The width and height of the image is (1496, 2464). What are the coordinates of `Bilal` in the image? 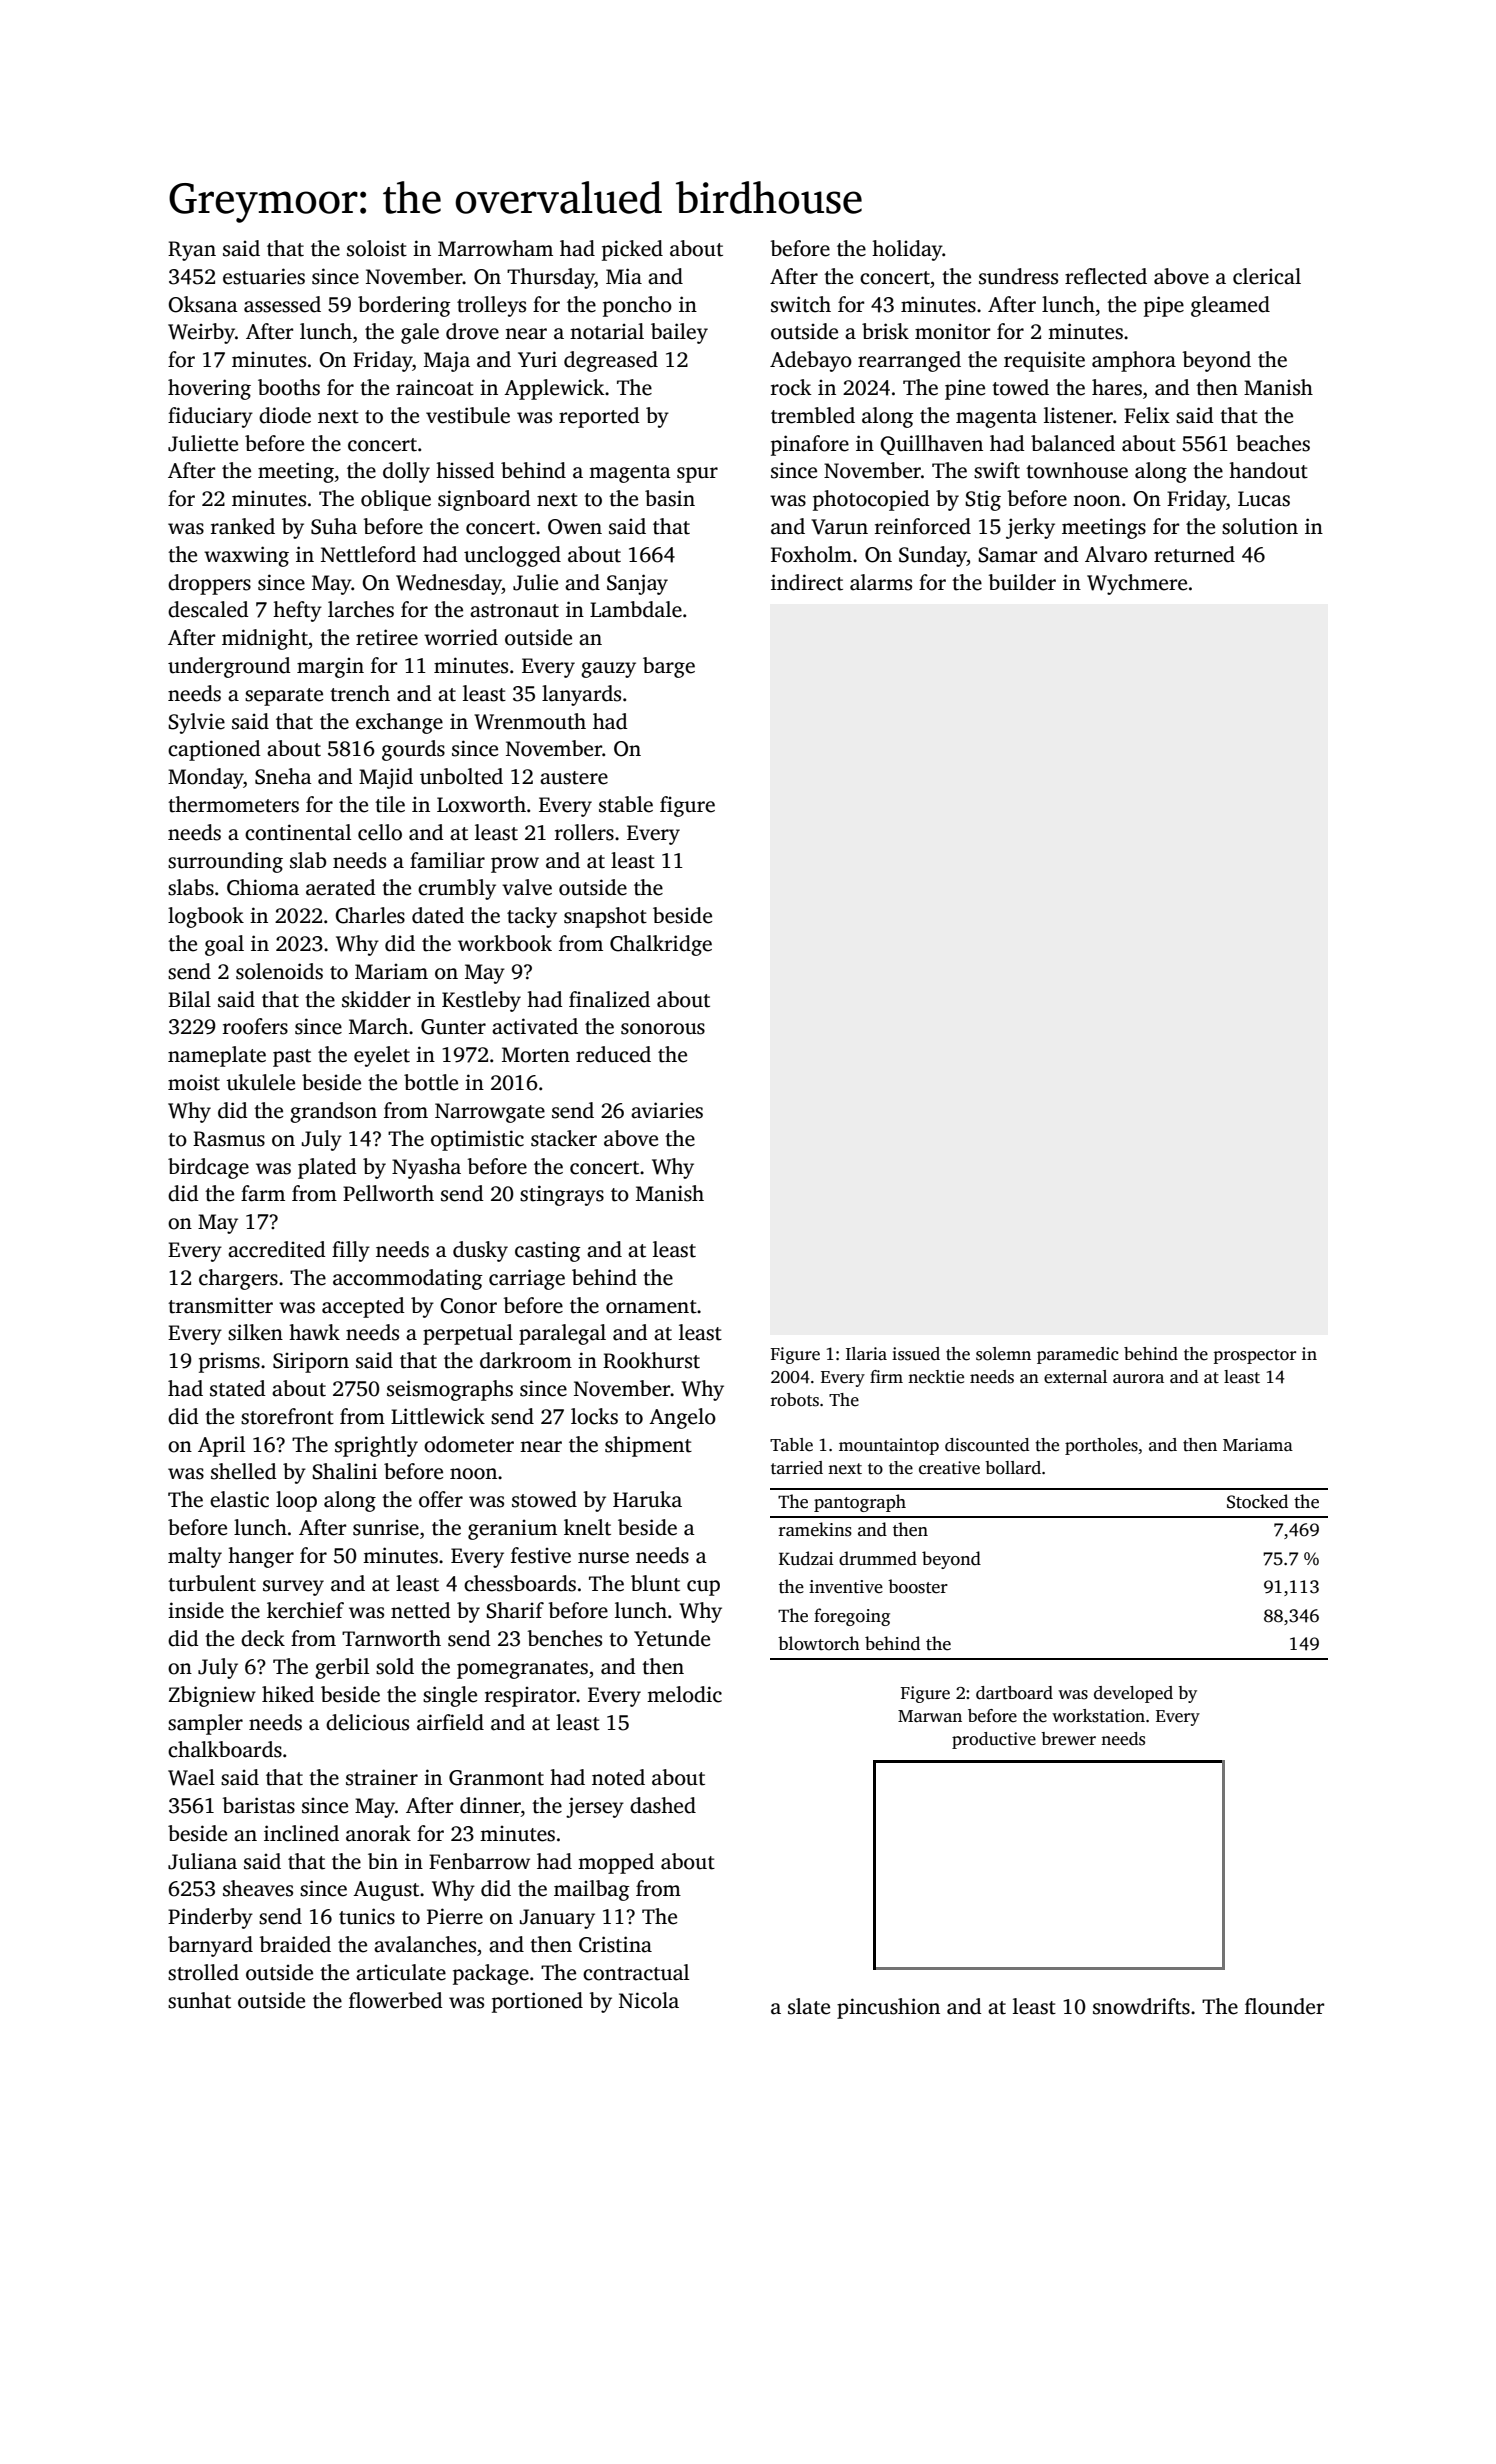 It's located at (189, 999).
